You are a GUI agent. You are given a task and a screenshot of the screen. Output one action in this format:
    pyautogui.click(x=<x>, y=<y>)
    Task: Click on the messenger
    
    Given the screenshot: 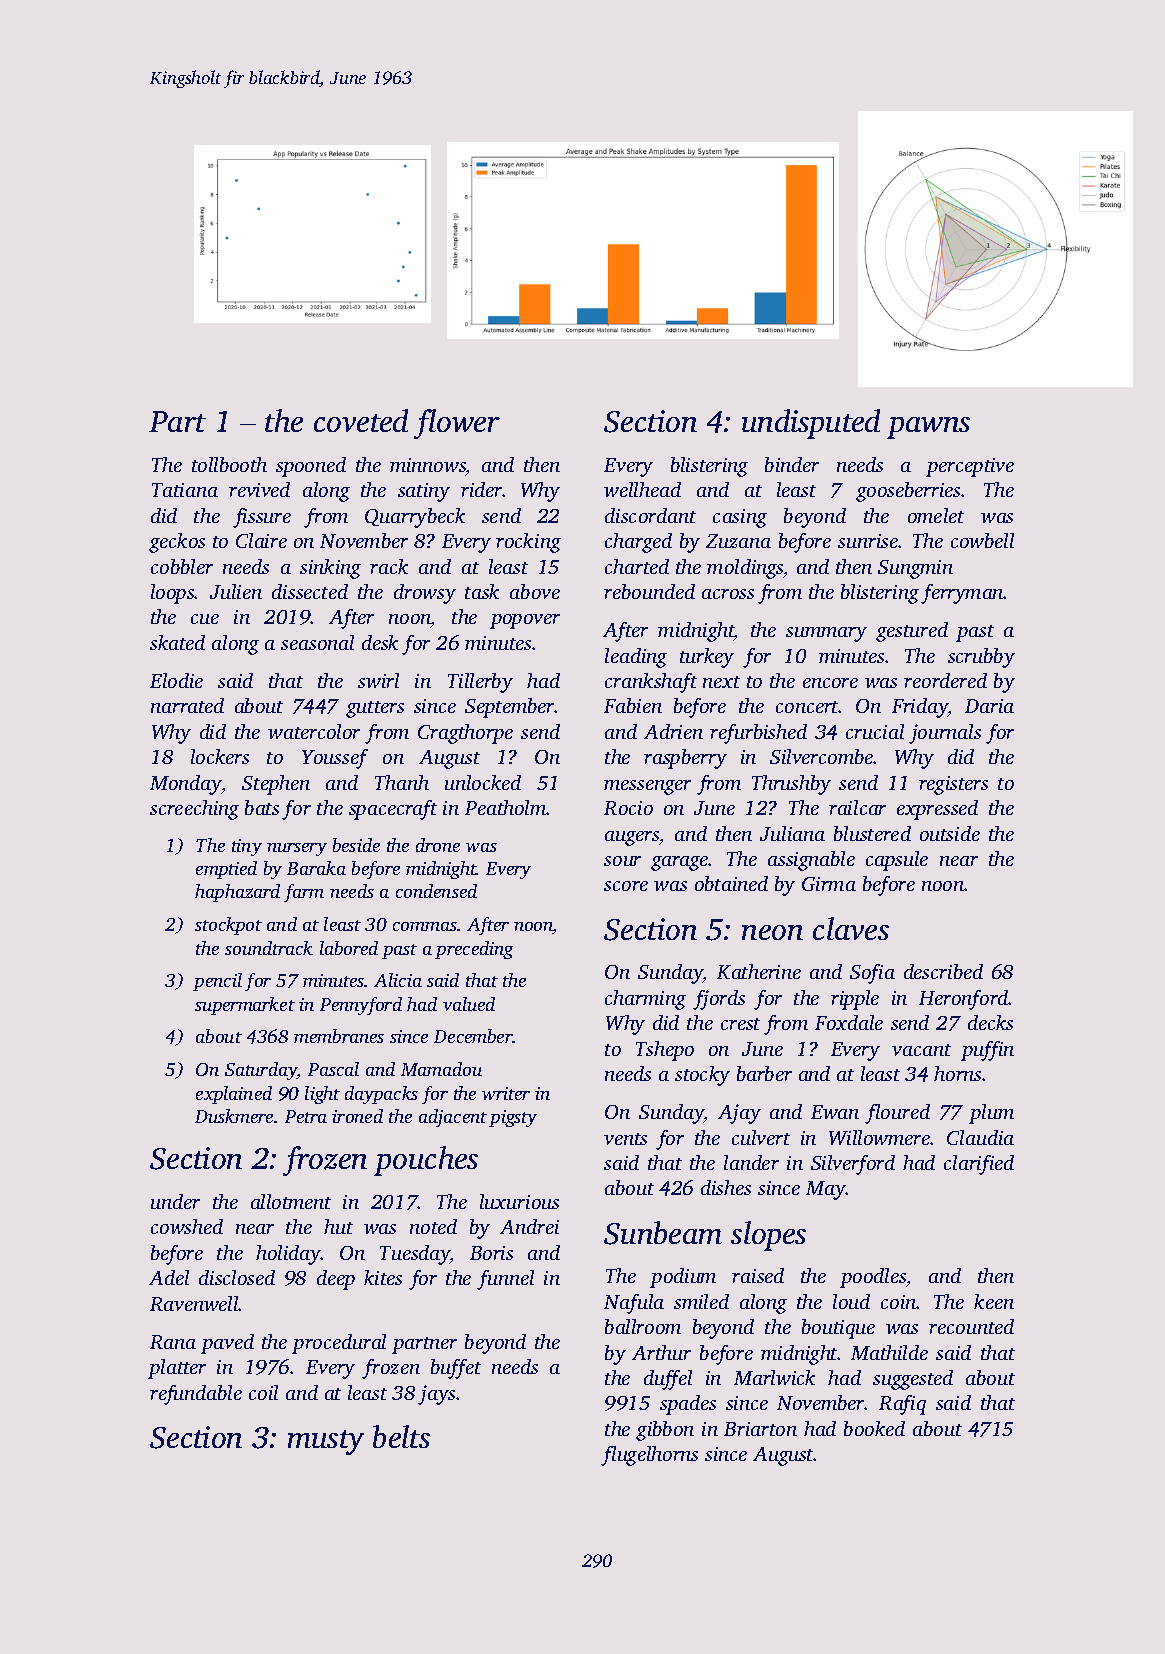 What is the action you would take?
    pyautogui.click(x=647, y=787)
